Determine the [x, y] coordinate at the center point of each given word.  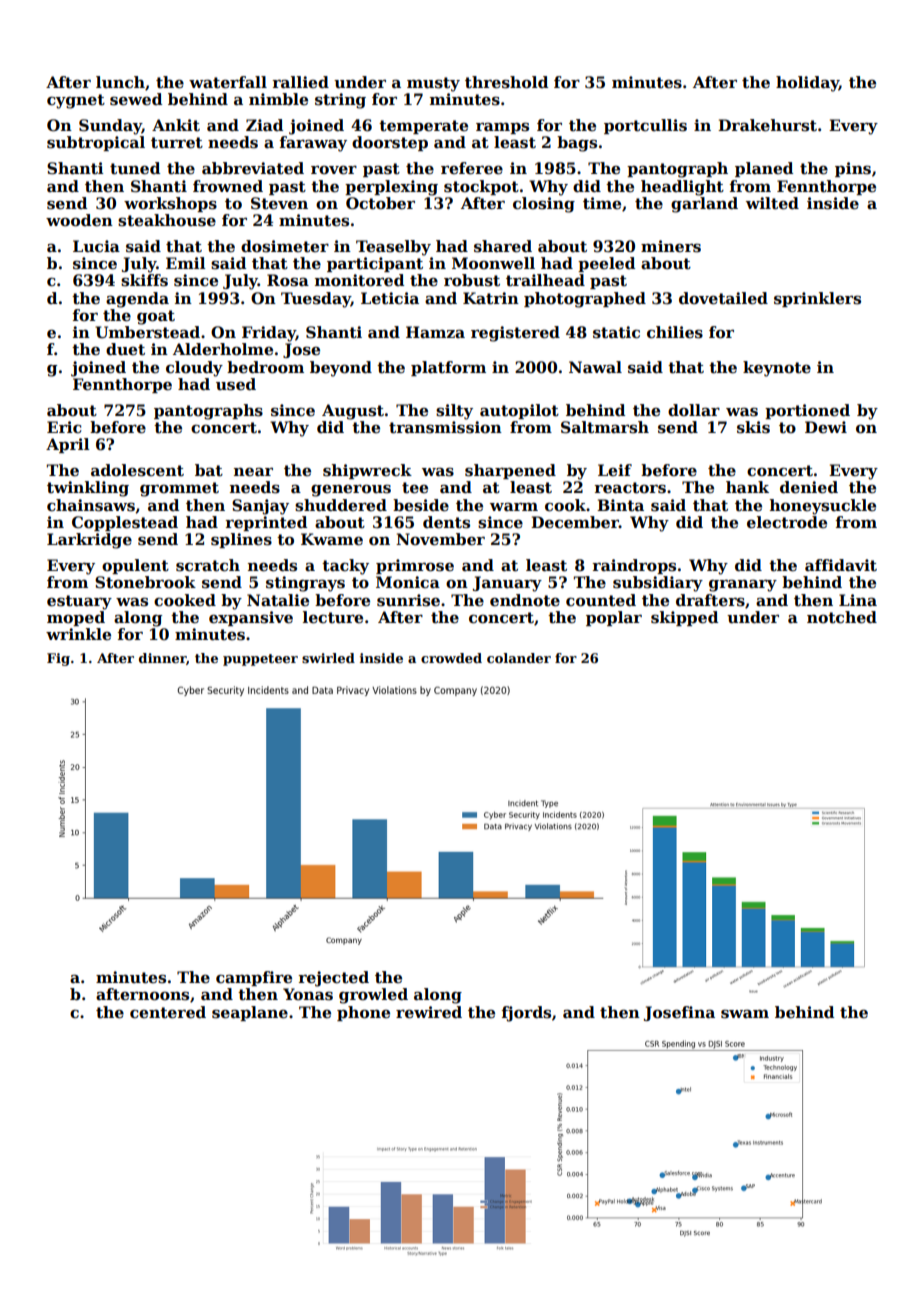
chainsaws [91, 505]
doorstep [390, 143]
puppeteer [260, 660]
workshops [170, 204]
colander [519, 658]
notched [842, 617]
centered [168, 1012]
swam [745, 1014]
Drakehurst [767, 125]
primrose [415, 566]
